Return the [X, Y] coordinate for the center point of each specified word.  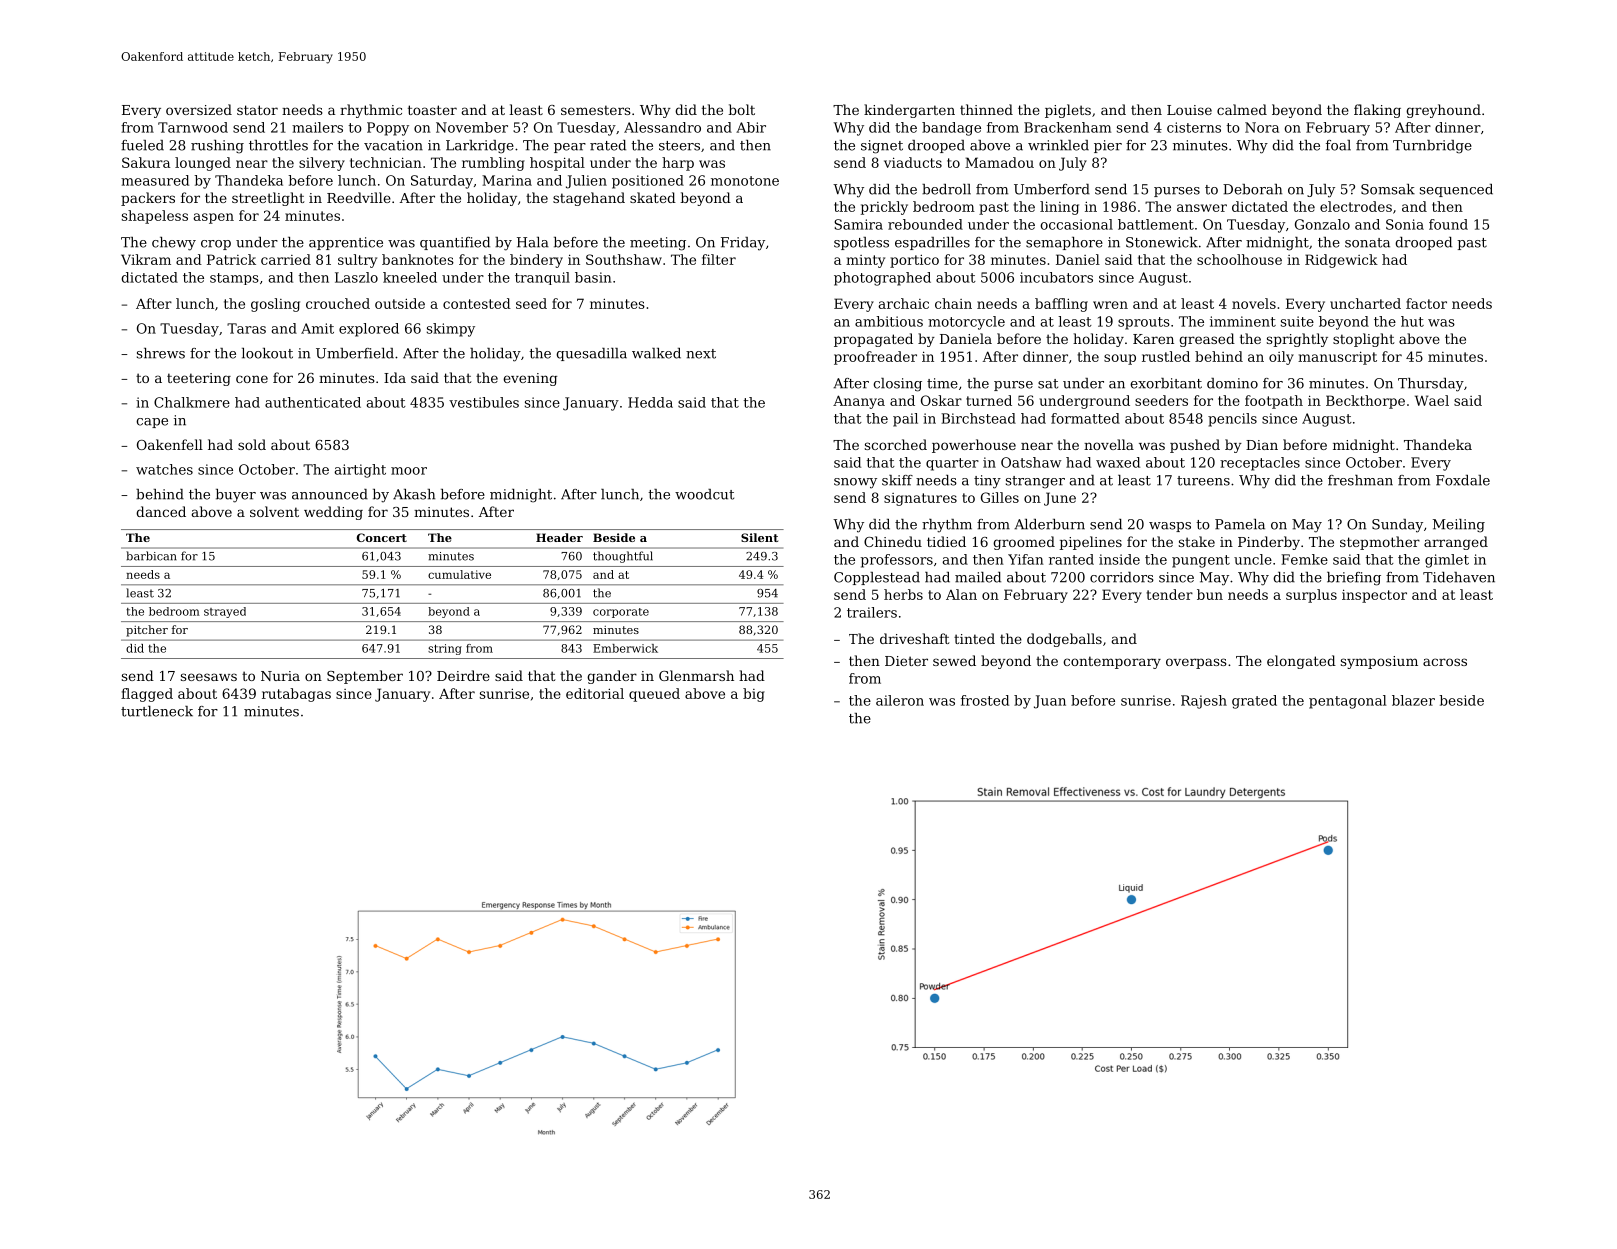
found [1448, 224]
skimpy [451, 330]
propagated [873, 340]
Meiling [1459, 526]
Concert [382, 537]
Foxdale [1463, 480]
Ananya [859, 402]
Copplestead [877, 578]
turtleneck [157, 711]
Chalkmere [192, 402]
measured [155, 180]
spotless [861, 243]
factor [1426, 303]
